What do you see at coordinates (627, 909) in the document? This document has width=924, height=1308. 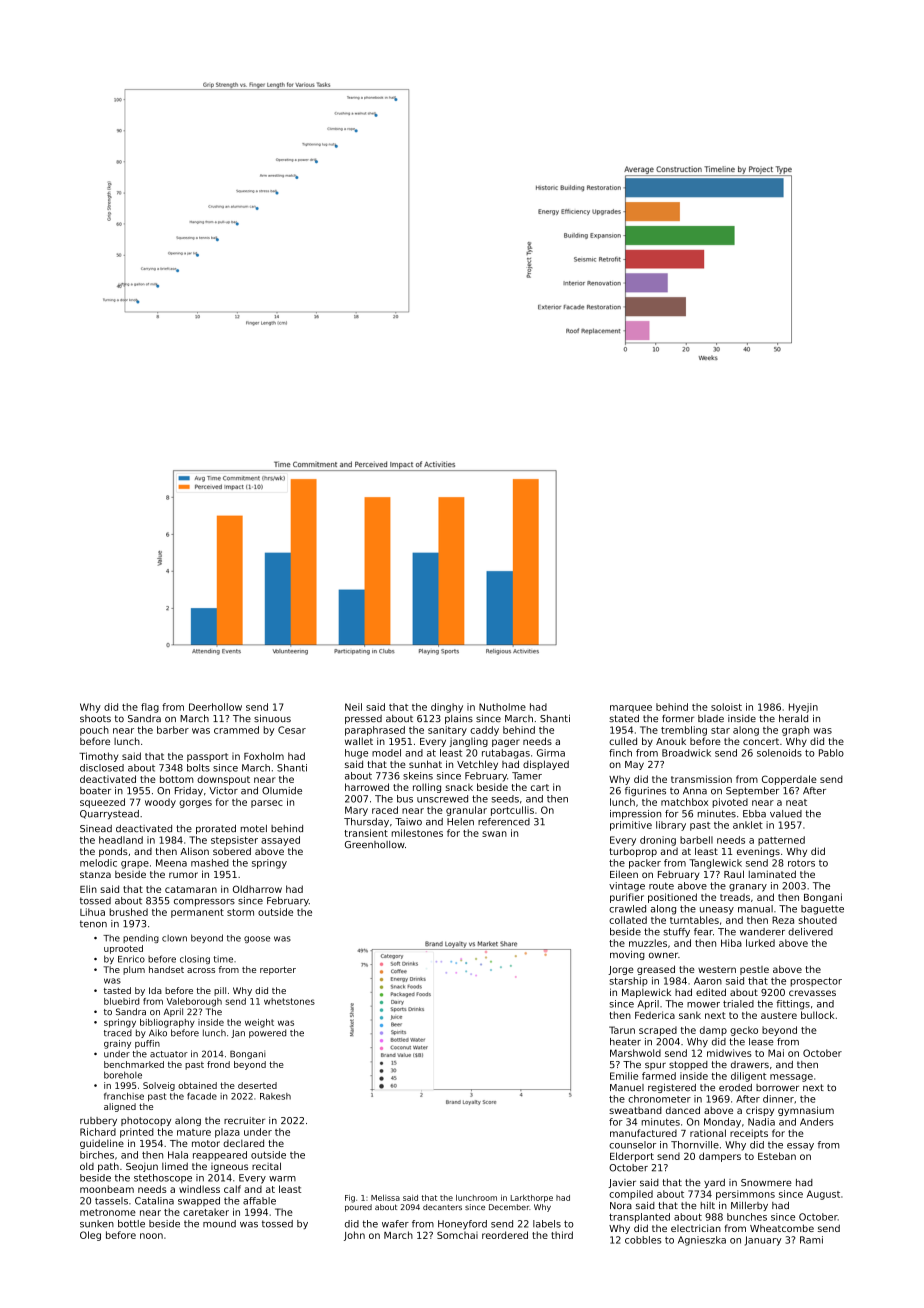 I see `crawled` at bounding box center [627, 909].
